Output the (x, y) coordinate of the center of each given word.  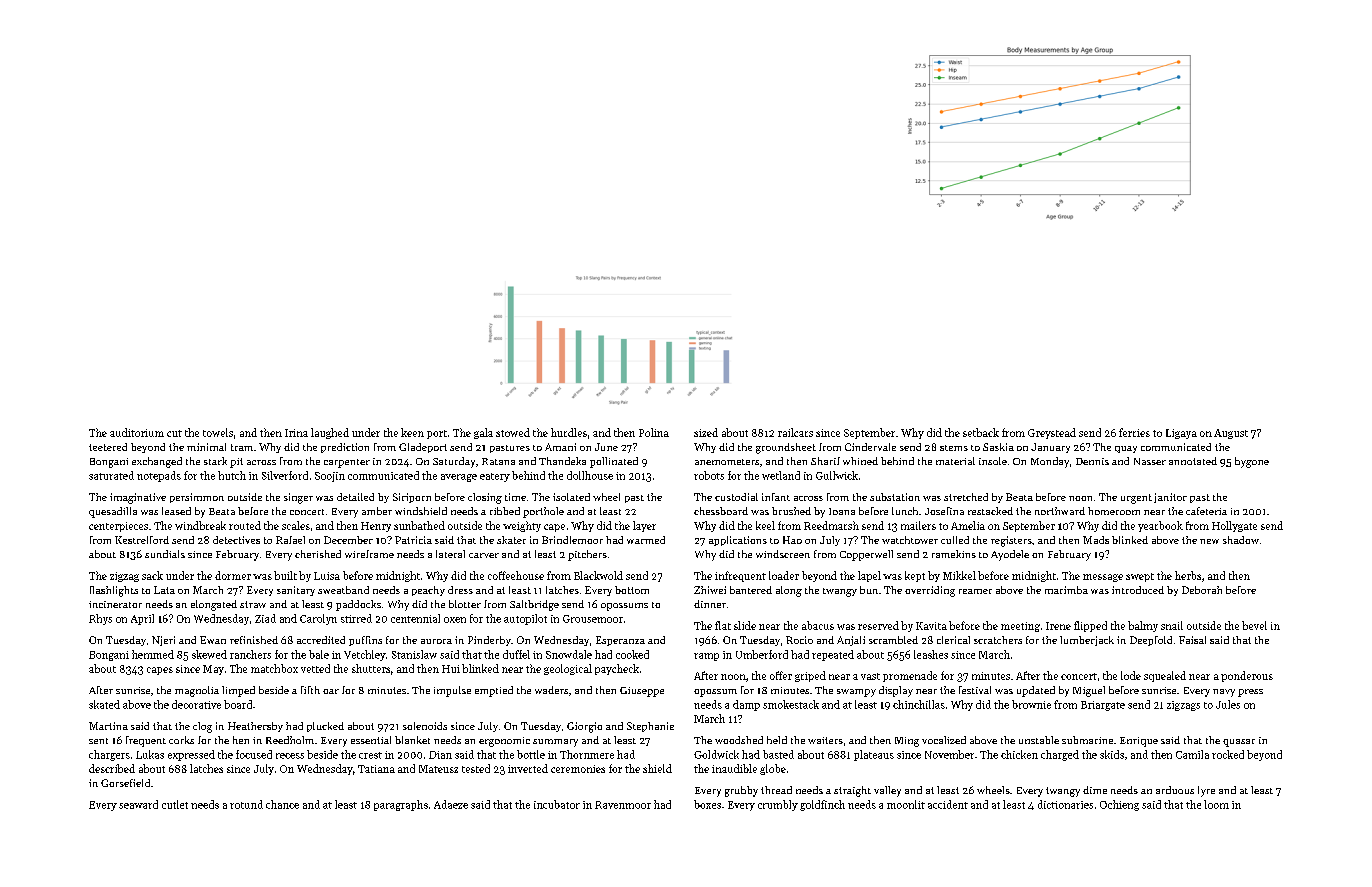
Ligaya (1181, 434)
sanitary (296, 591)
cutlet (175, 804)
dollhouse (590, 475)
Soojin (330, 477)
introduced (1138, 590)
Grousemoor (593, 619)
